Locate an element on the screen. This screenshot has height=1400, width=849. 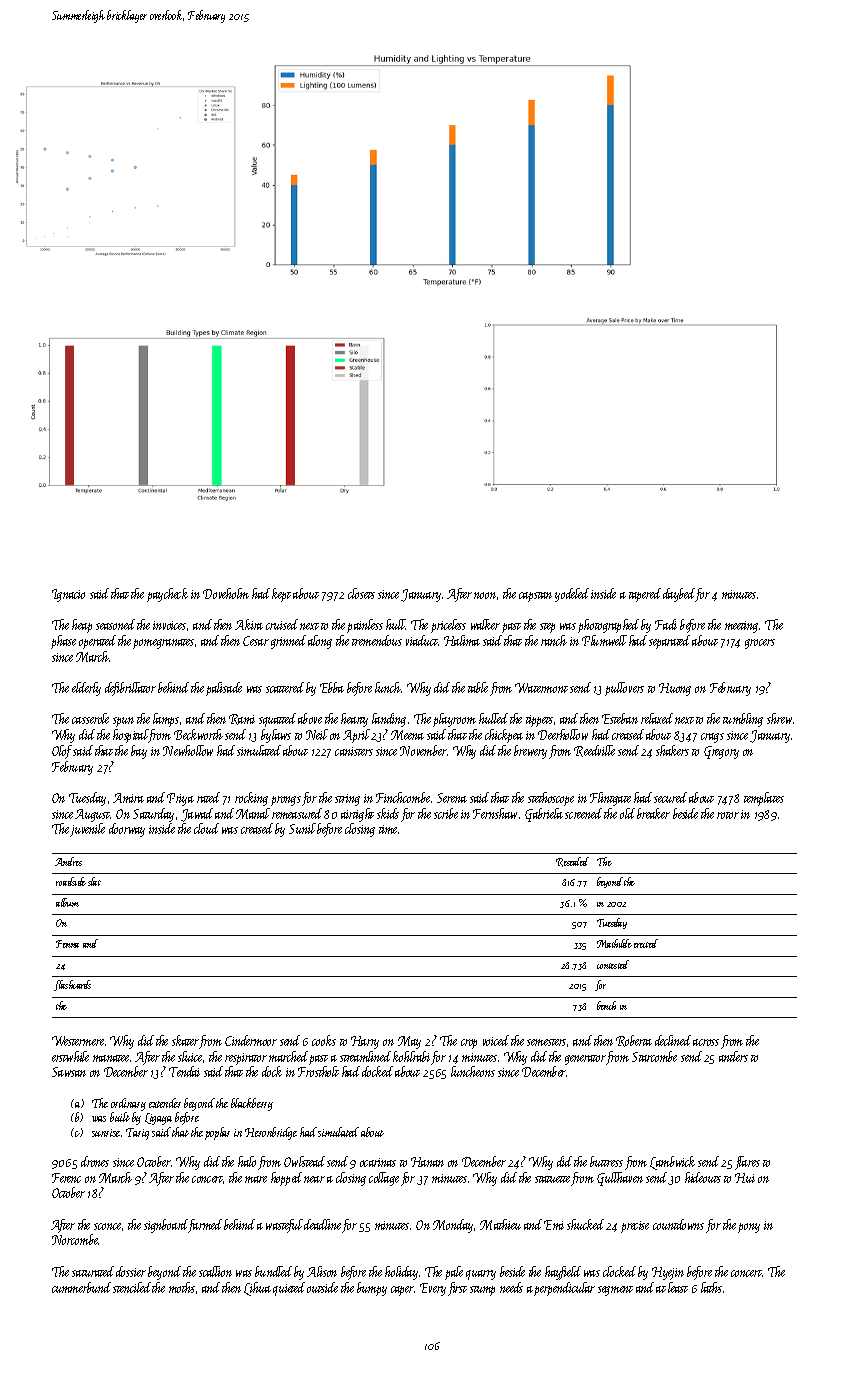
defibrillator is located at coordinates (130, 689).
